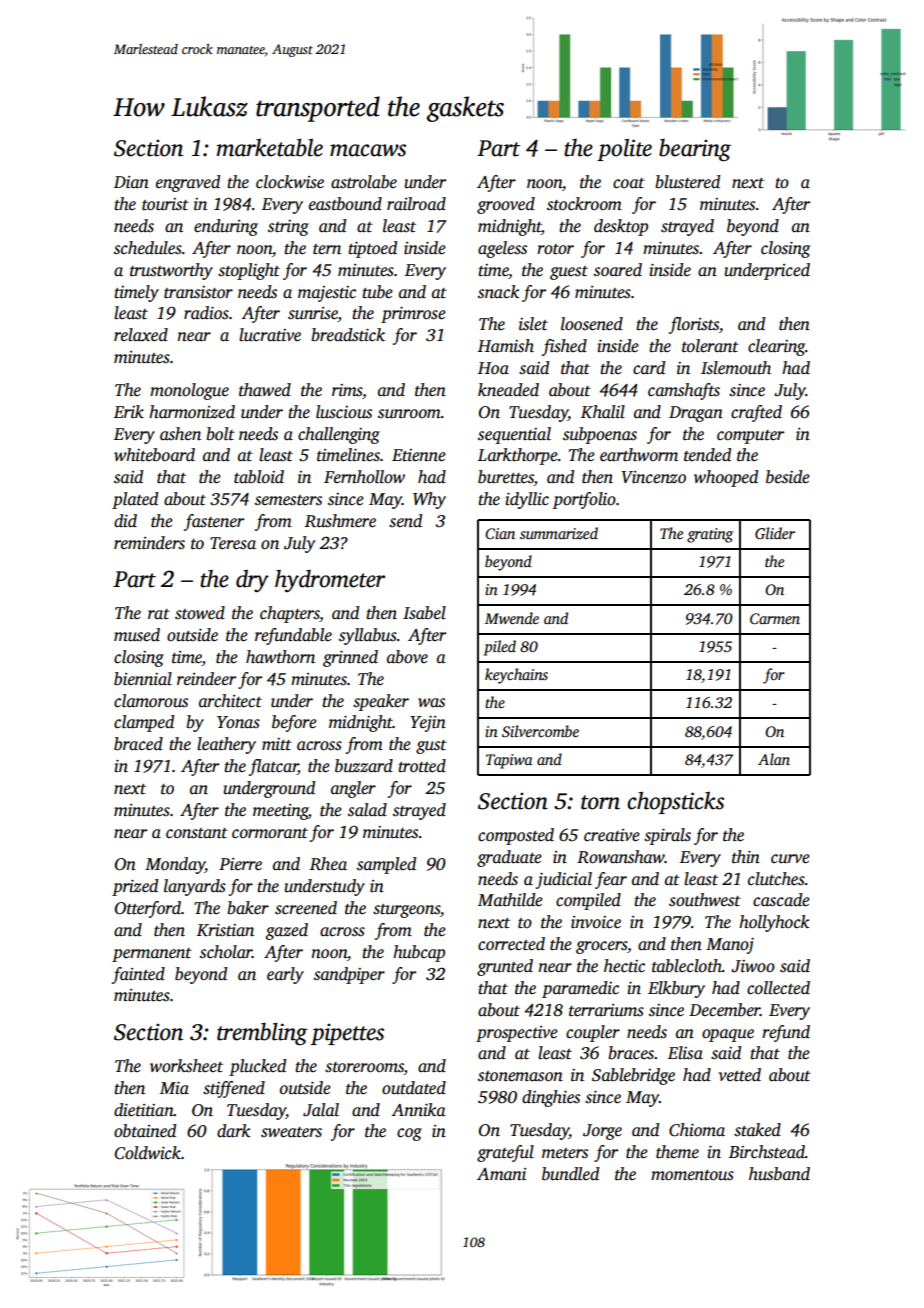 Image resolution: width=924 pixels, height=1308 pixels. What do you see at coordinates (603, 412) in the screenshot?
I see `Khalil` at bounding box center [603, 412].
